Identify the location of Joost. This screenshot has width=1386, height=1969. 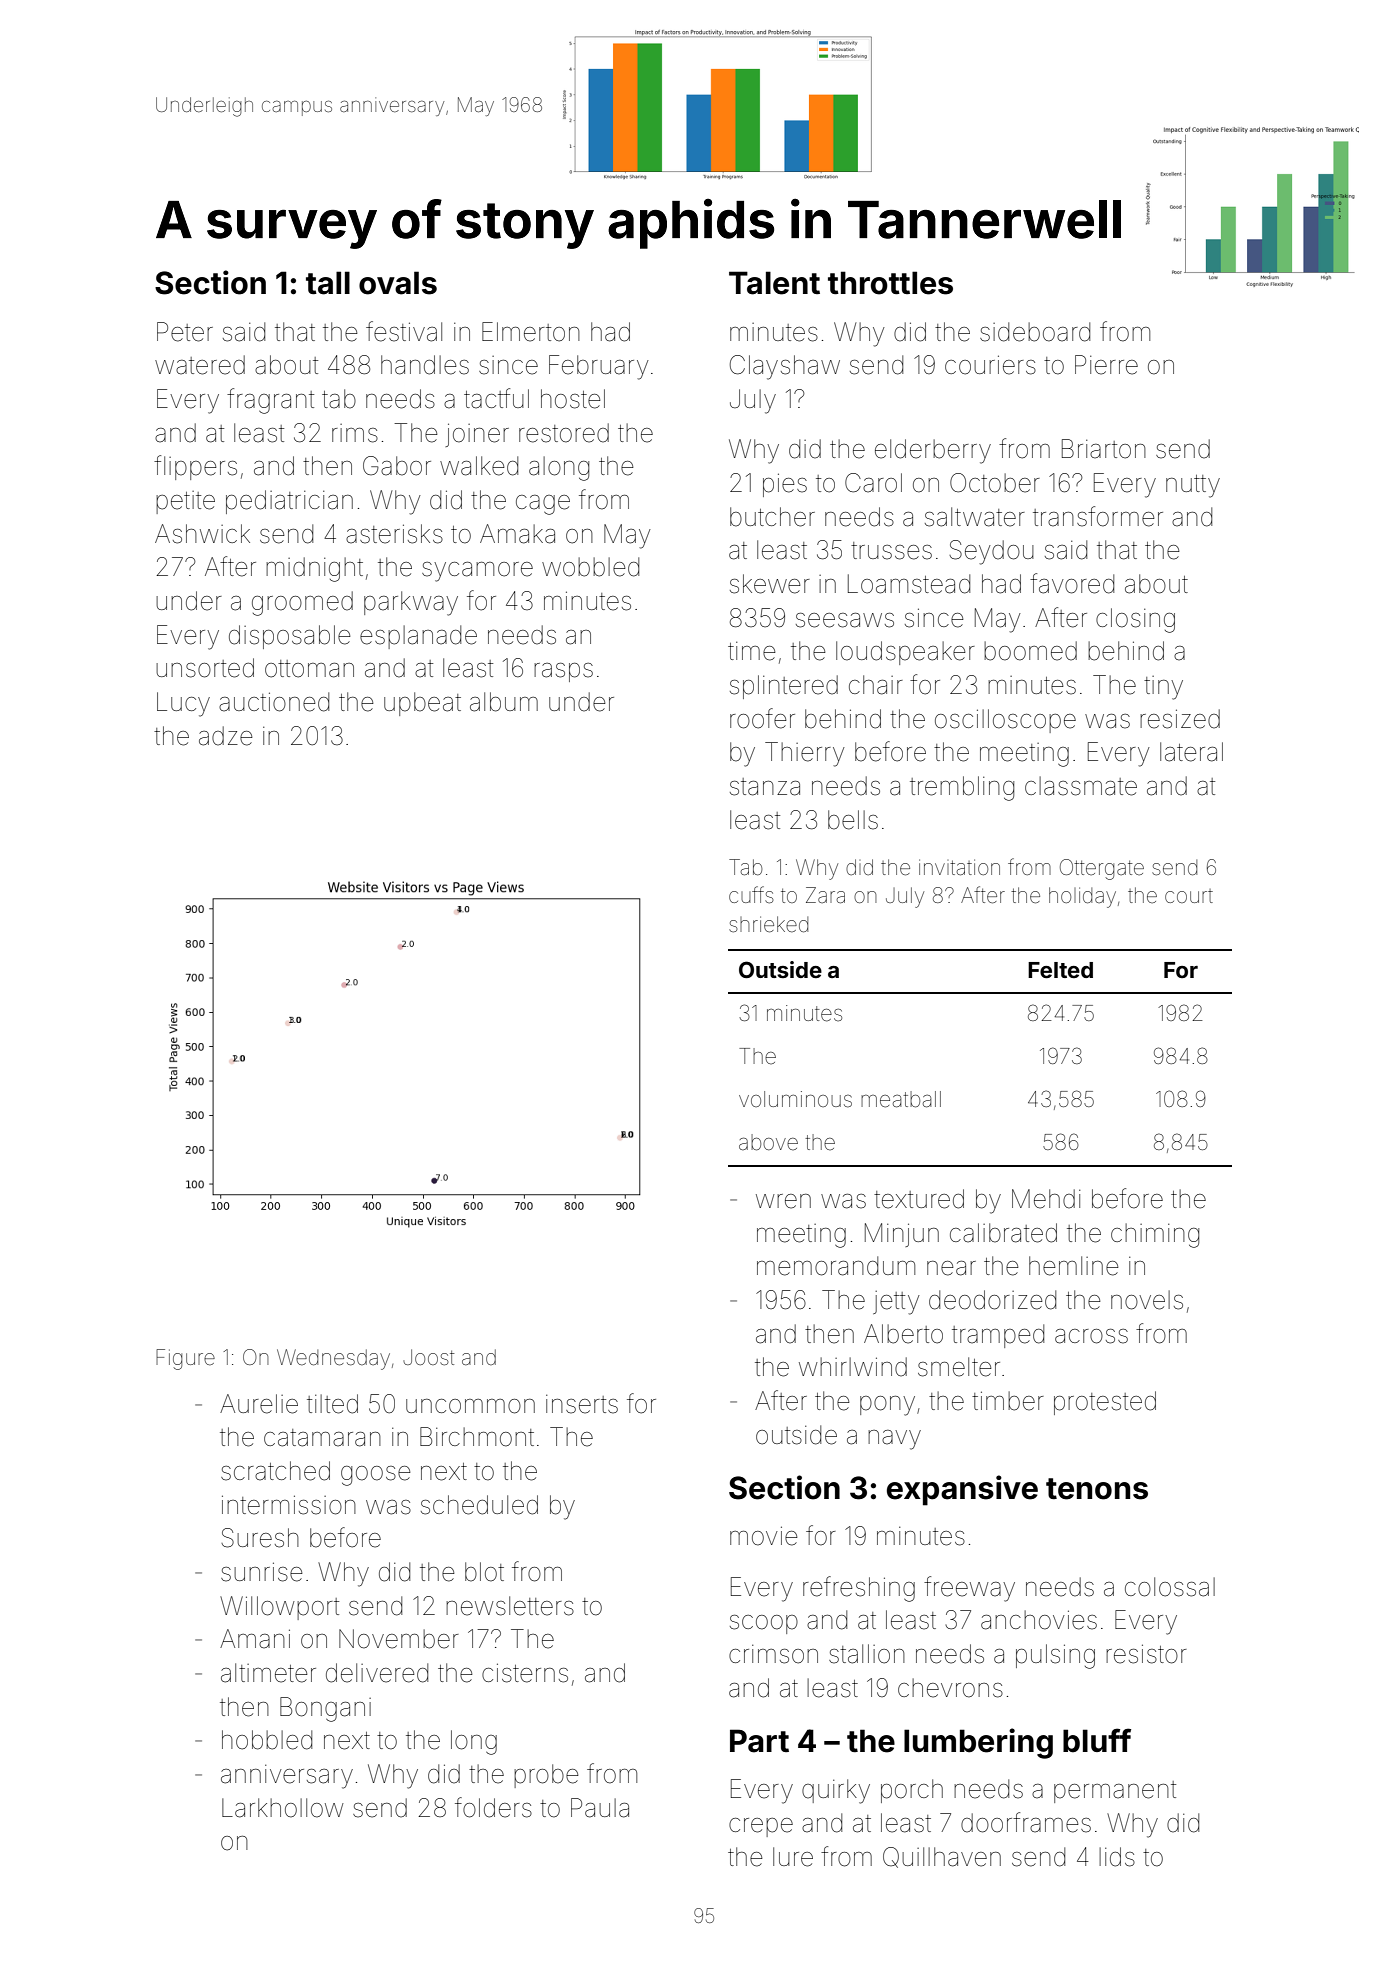
(428, 1357).
